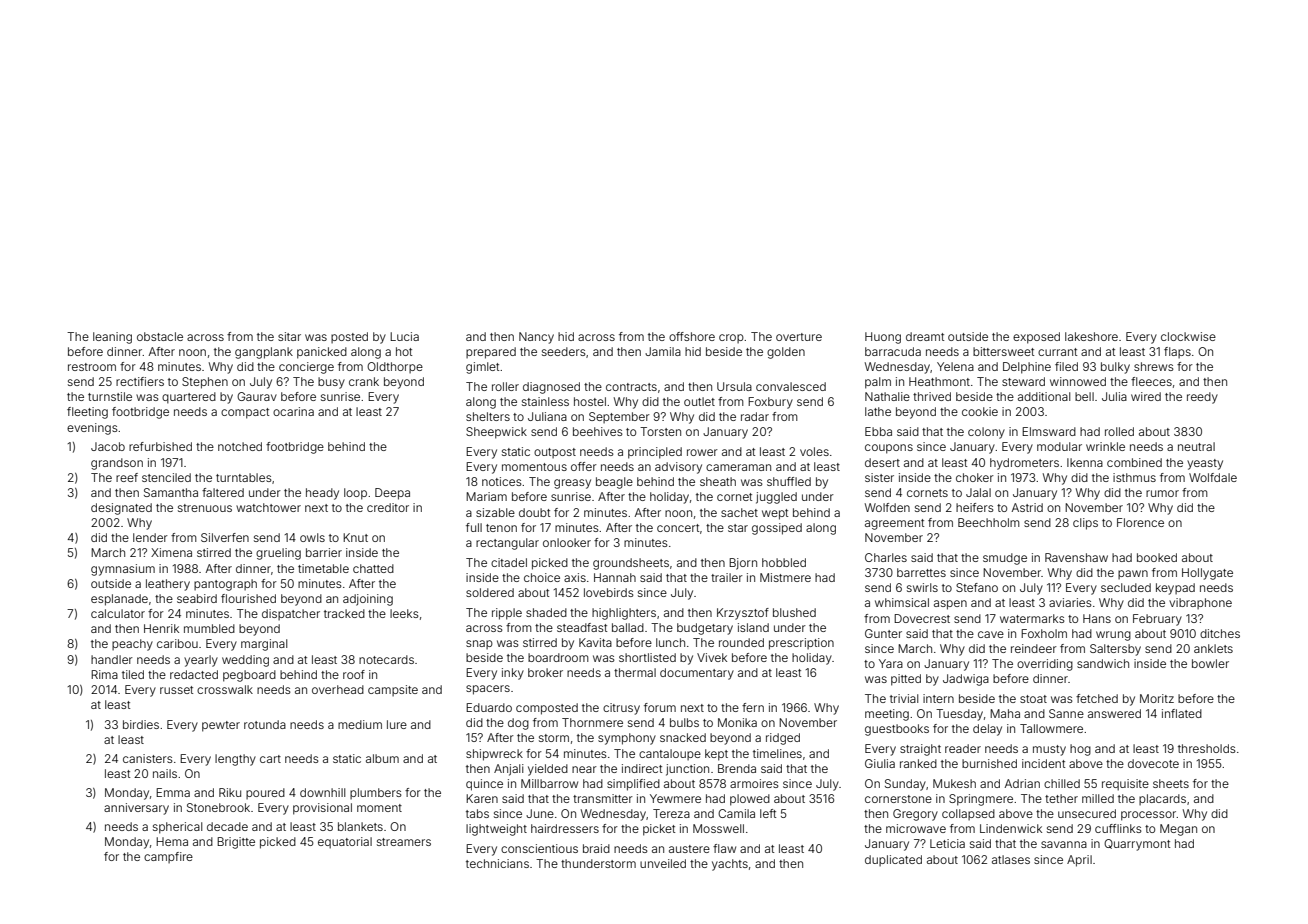 The width and height of the document is (1308, 924). I want to click on leathery, so click(168, 585).
